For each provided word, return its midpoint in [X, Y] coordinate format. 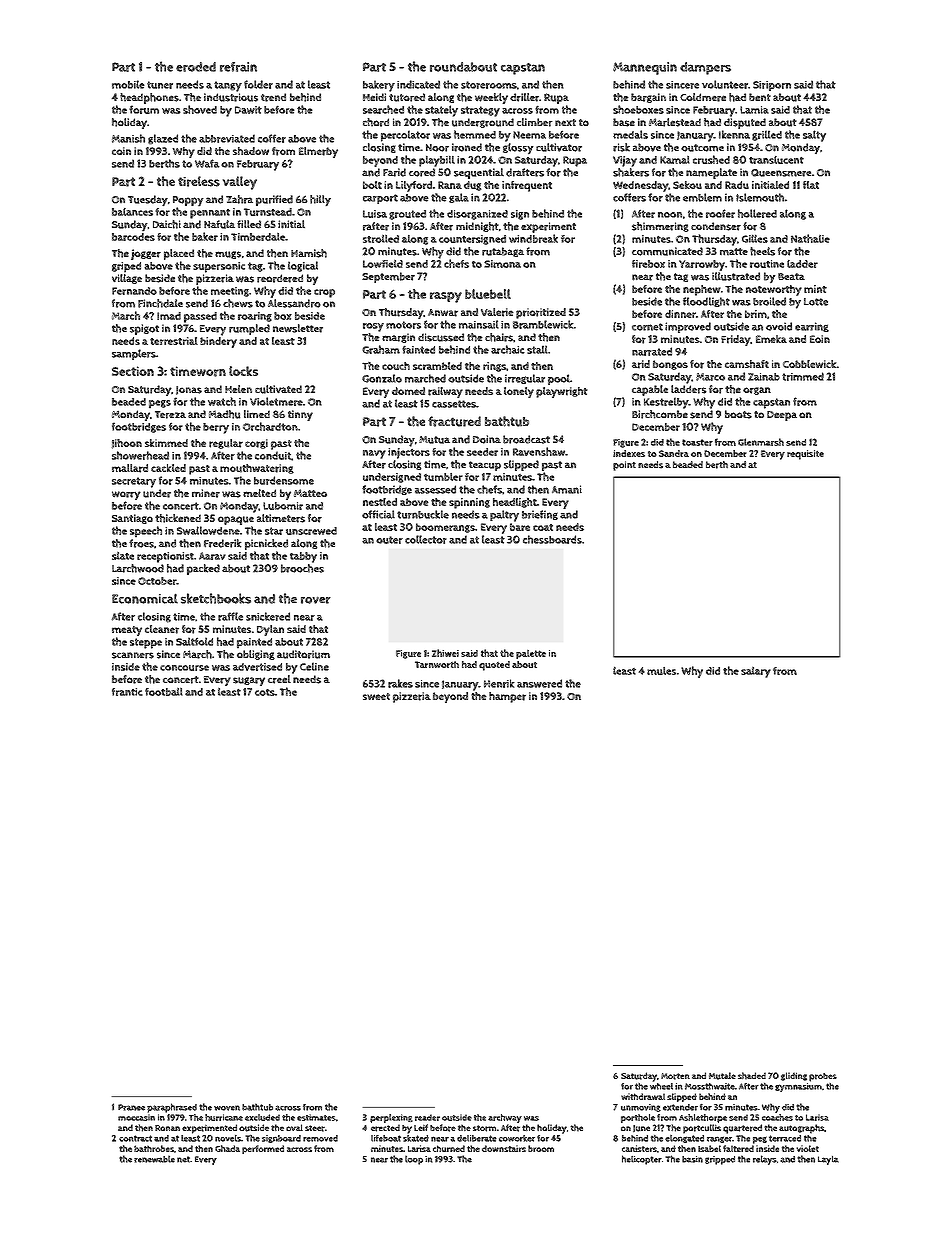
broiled [769, 301]
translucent [776, 159]
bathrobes [154, 1148]
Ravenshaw [539, 451]
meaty [127, 631]
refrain [238, 67]
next [565, 122]
